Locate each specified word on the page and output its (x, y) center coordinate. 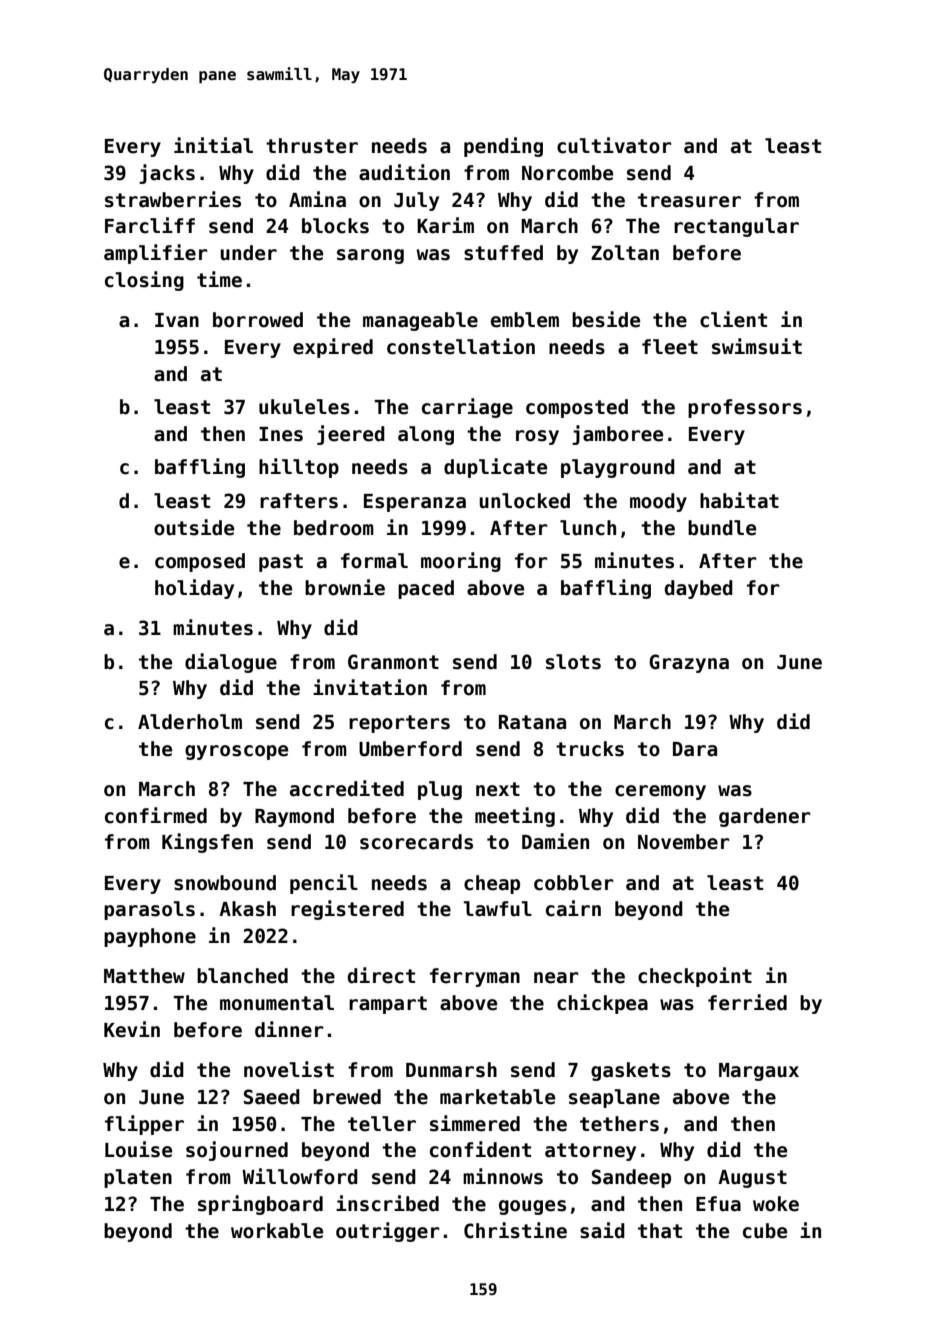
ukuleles (304, 407)
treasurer (689, 200)
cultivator (614, 145)
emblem (525, 320)
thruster (312, 146)
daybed (699, 589)
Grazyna (689, 663)
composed (200, 562)
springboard (260, 1205)
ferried (747, 1002)
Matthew (144, 976)
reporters (399, 724)
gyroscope (236, 752)
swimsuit (757, 346)
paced (426, 589)
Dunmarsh (451, 1070)
